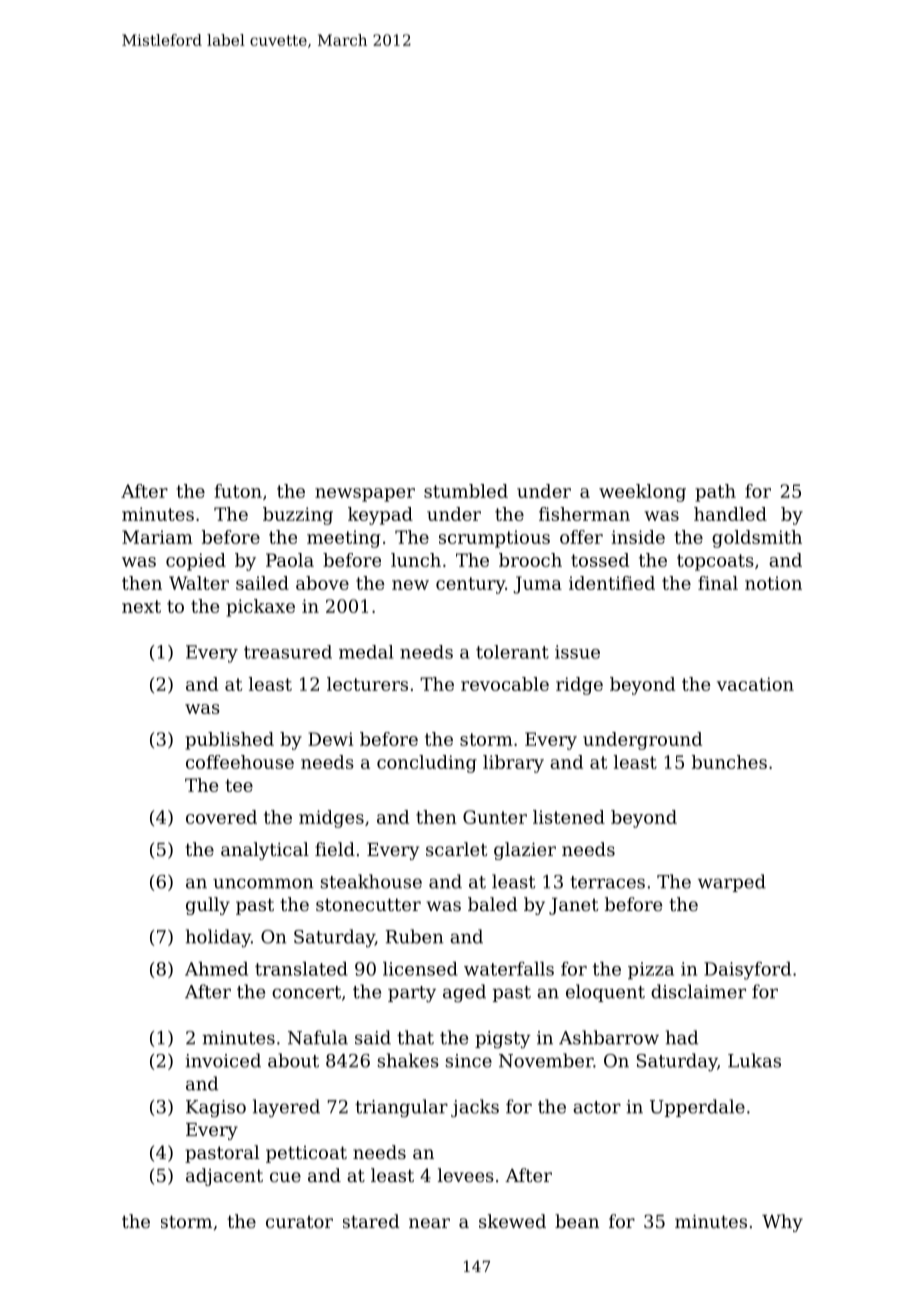  I want to click on futon, so click(238, 491).
